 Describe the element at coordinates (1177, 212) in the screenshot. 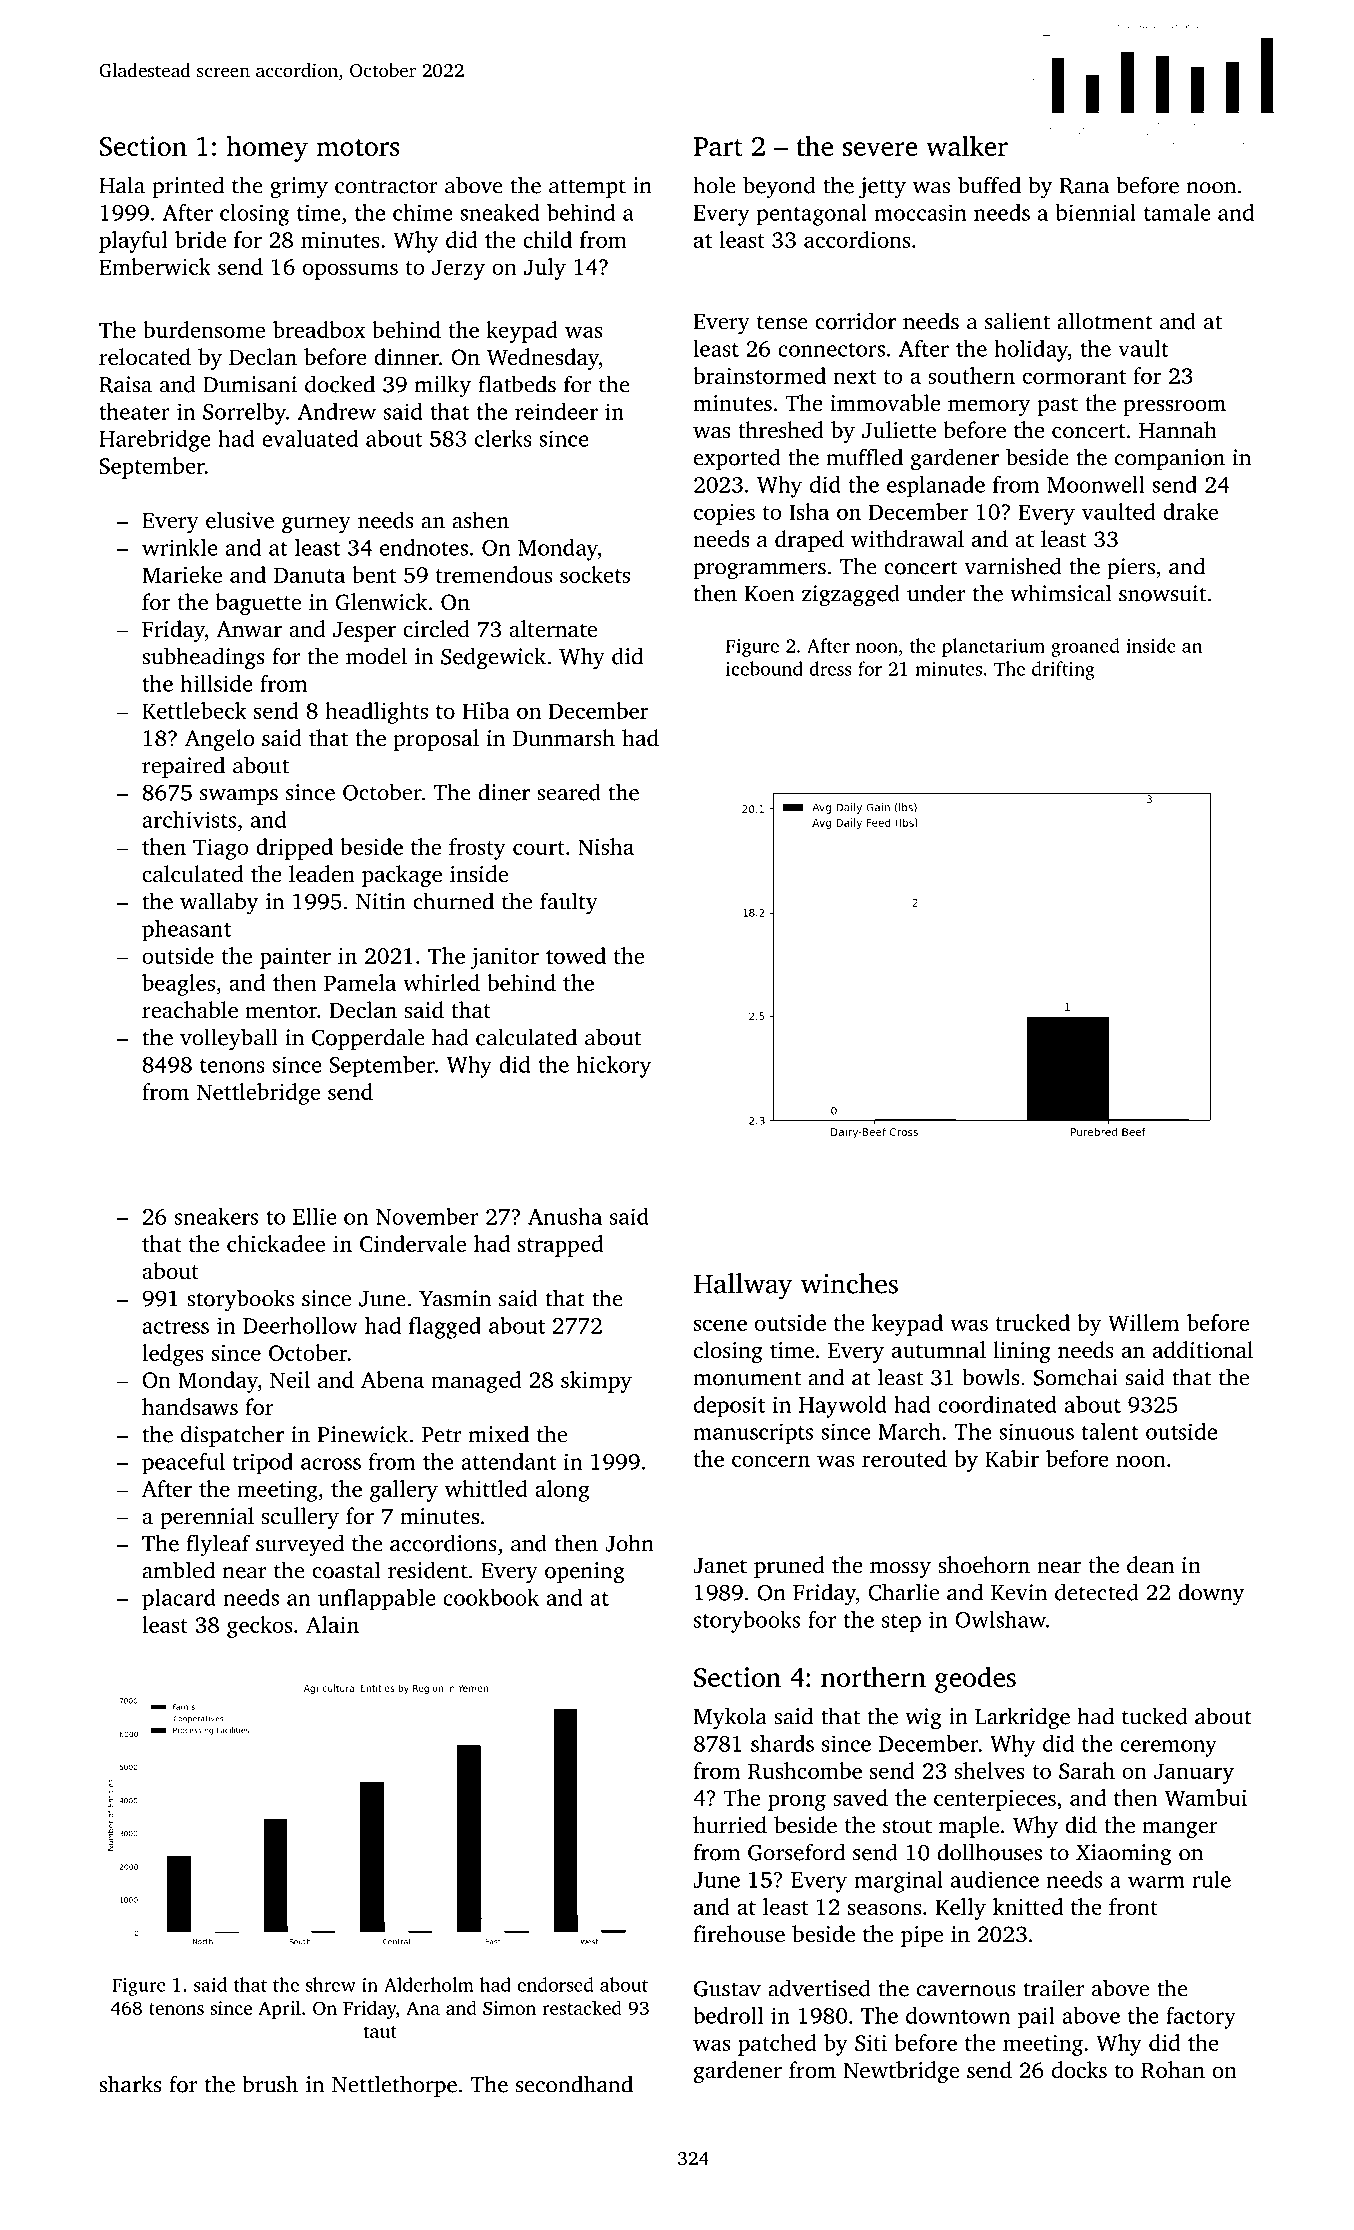

I see `tamale` at that location.
